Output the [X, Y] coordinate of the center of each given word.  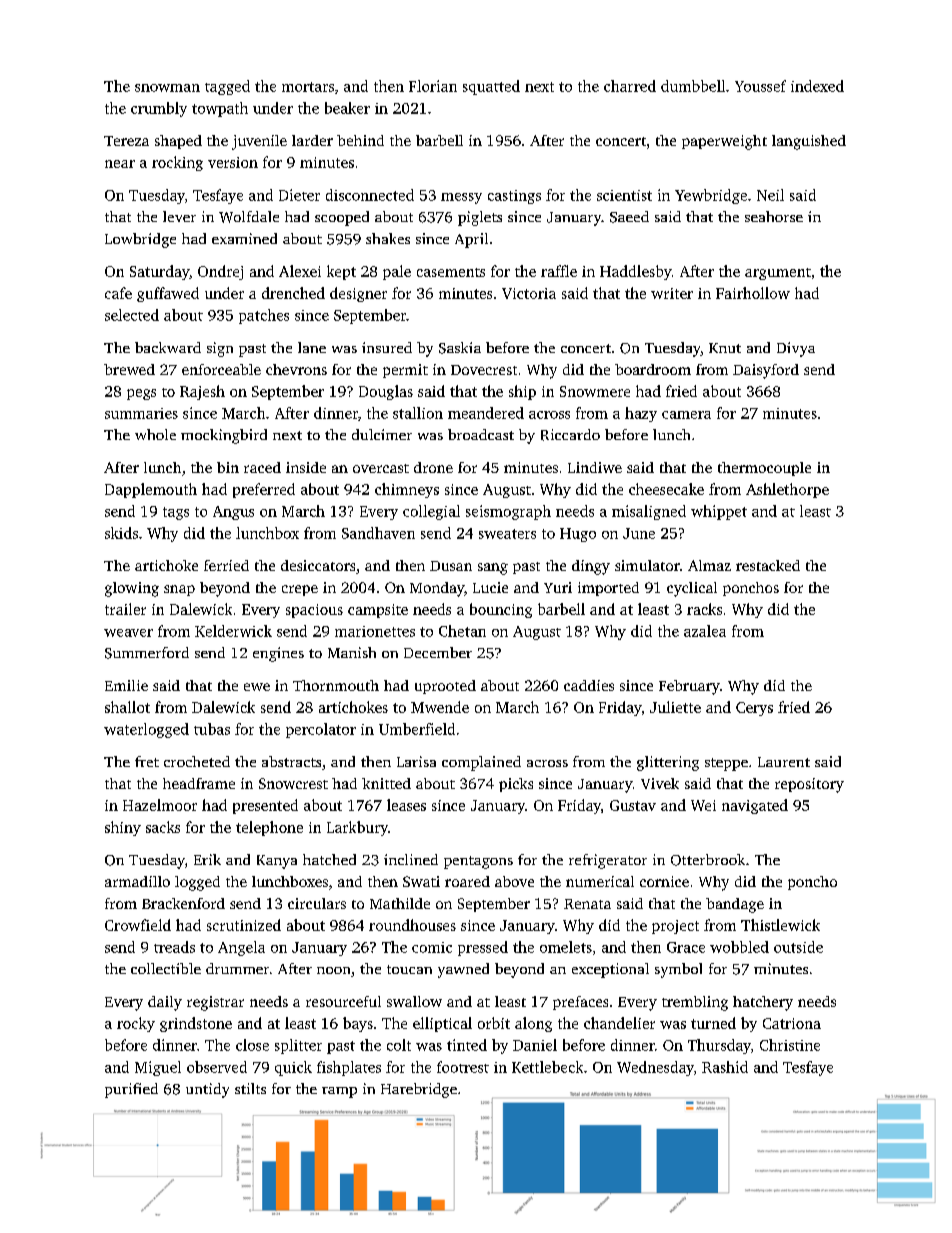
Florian [433, 86]
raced [262, 467]
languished [809, 142]
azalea [705, 631]
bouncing [501, 610]
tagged [227, 87]
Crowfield [138, 925]
